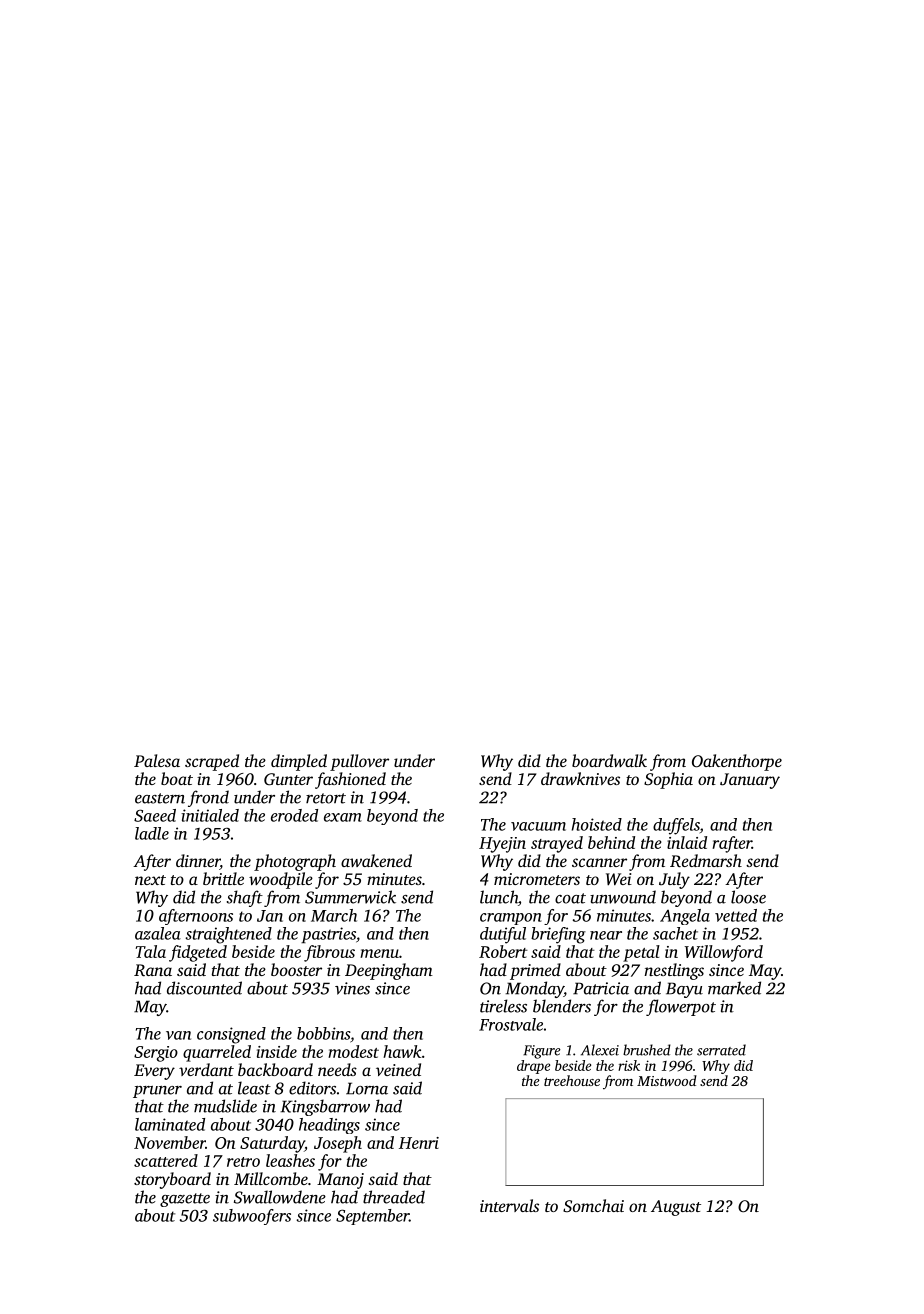 The image size is (924, 1314). What do you see at coordinates (609, 760) in the document?
I see `boardwalk` at bounding box center [609, 760].
